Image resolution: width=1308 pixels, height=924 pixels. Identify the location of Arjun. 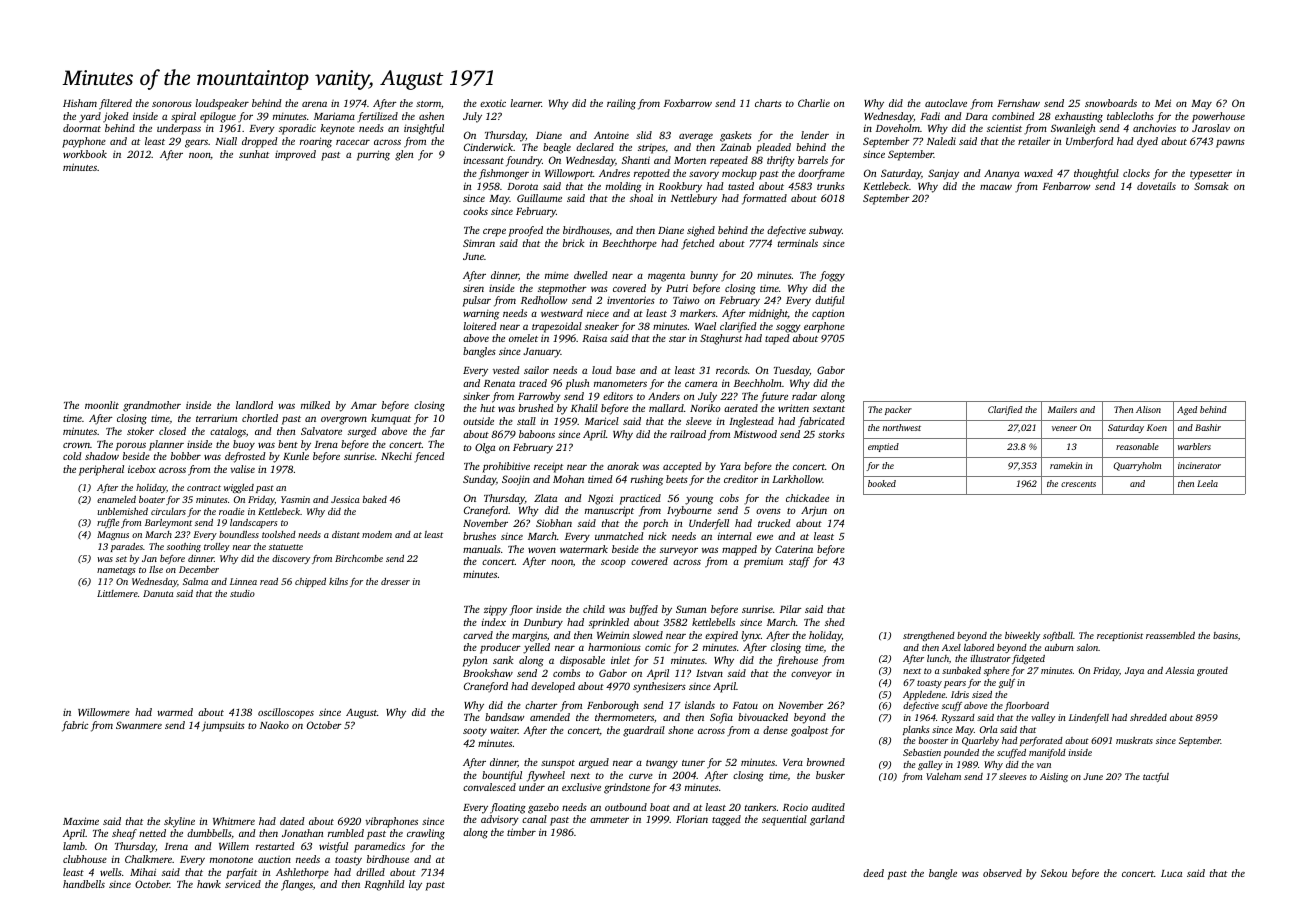
(814, 511).
